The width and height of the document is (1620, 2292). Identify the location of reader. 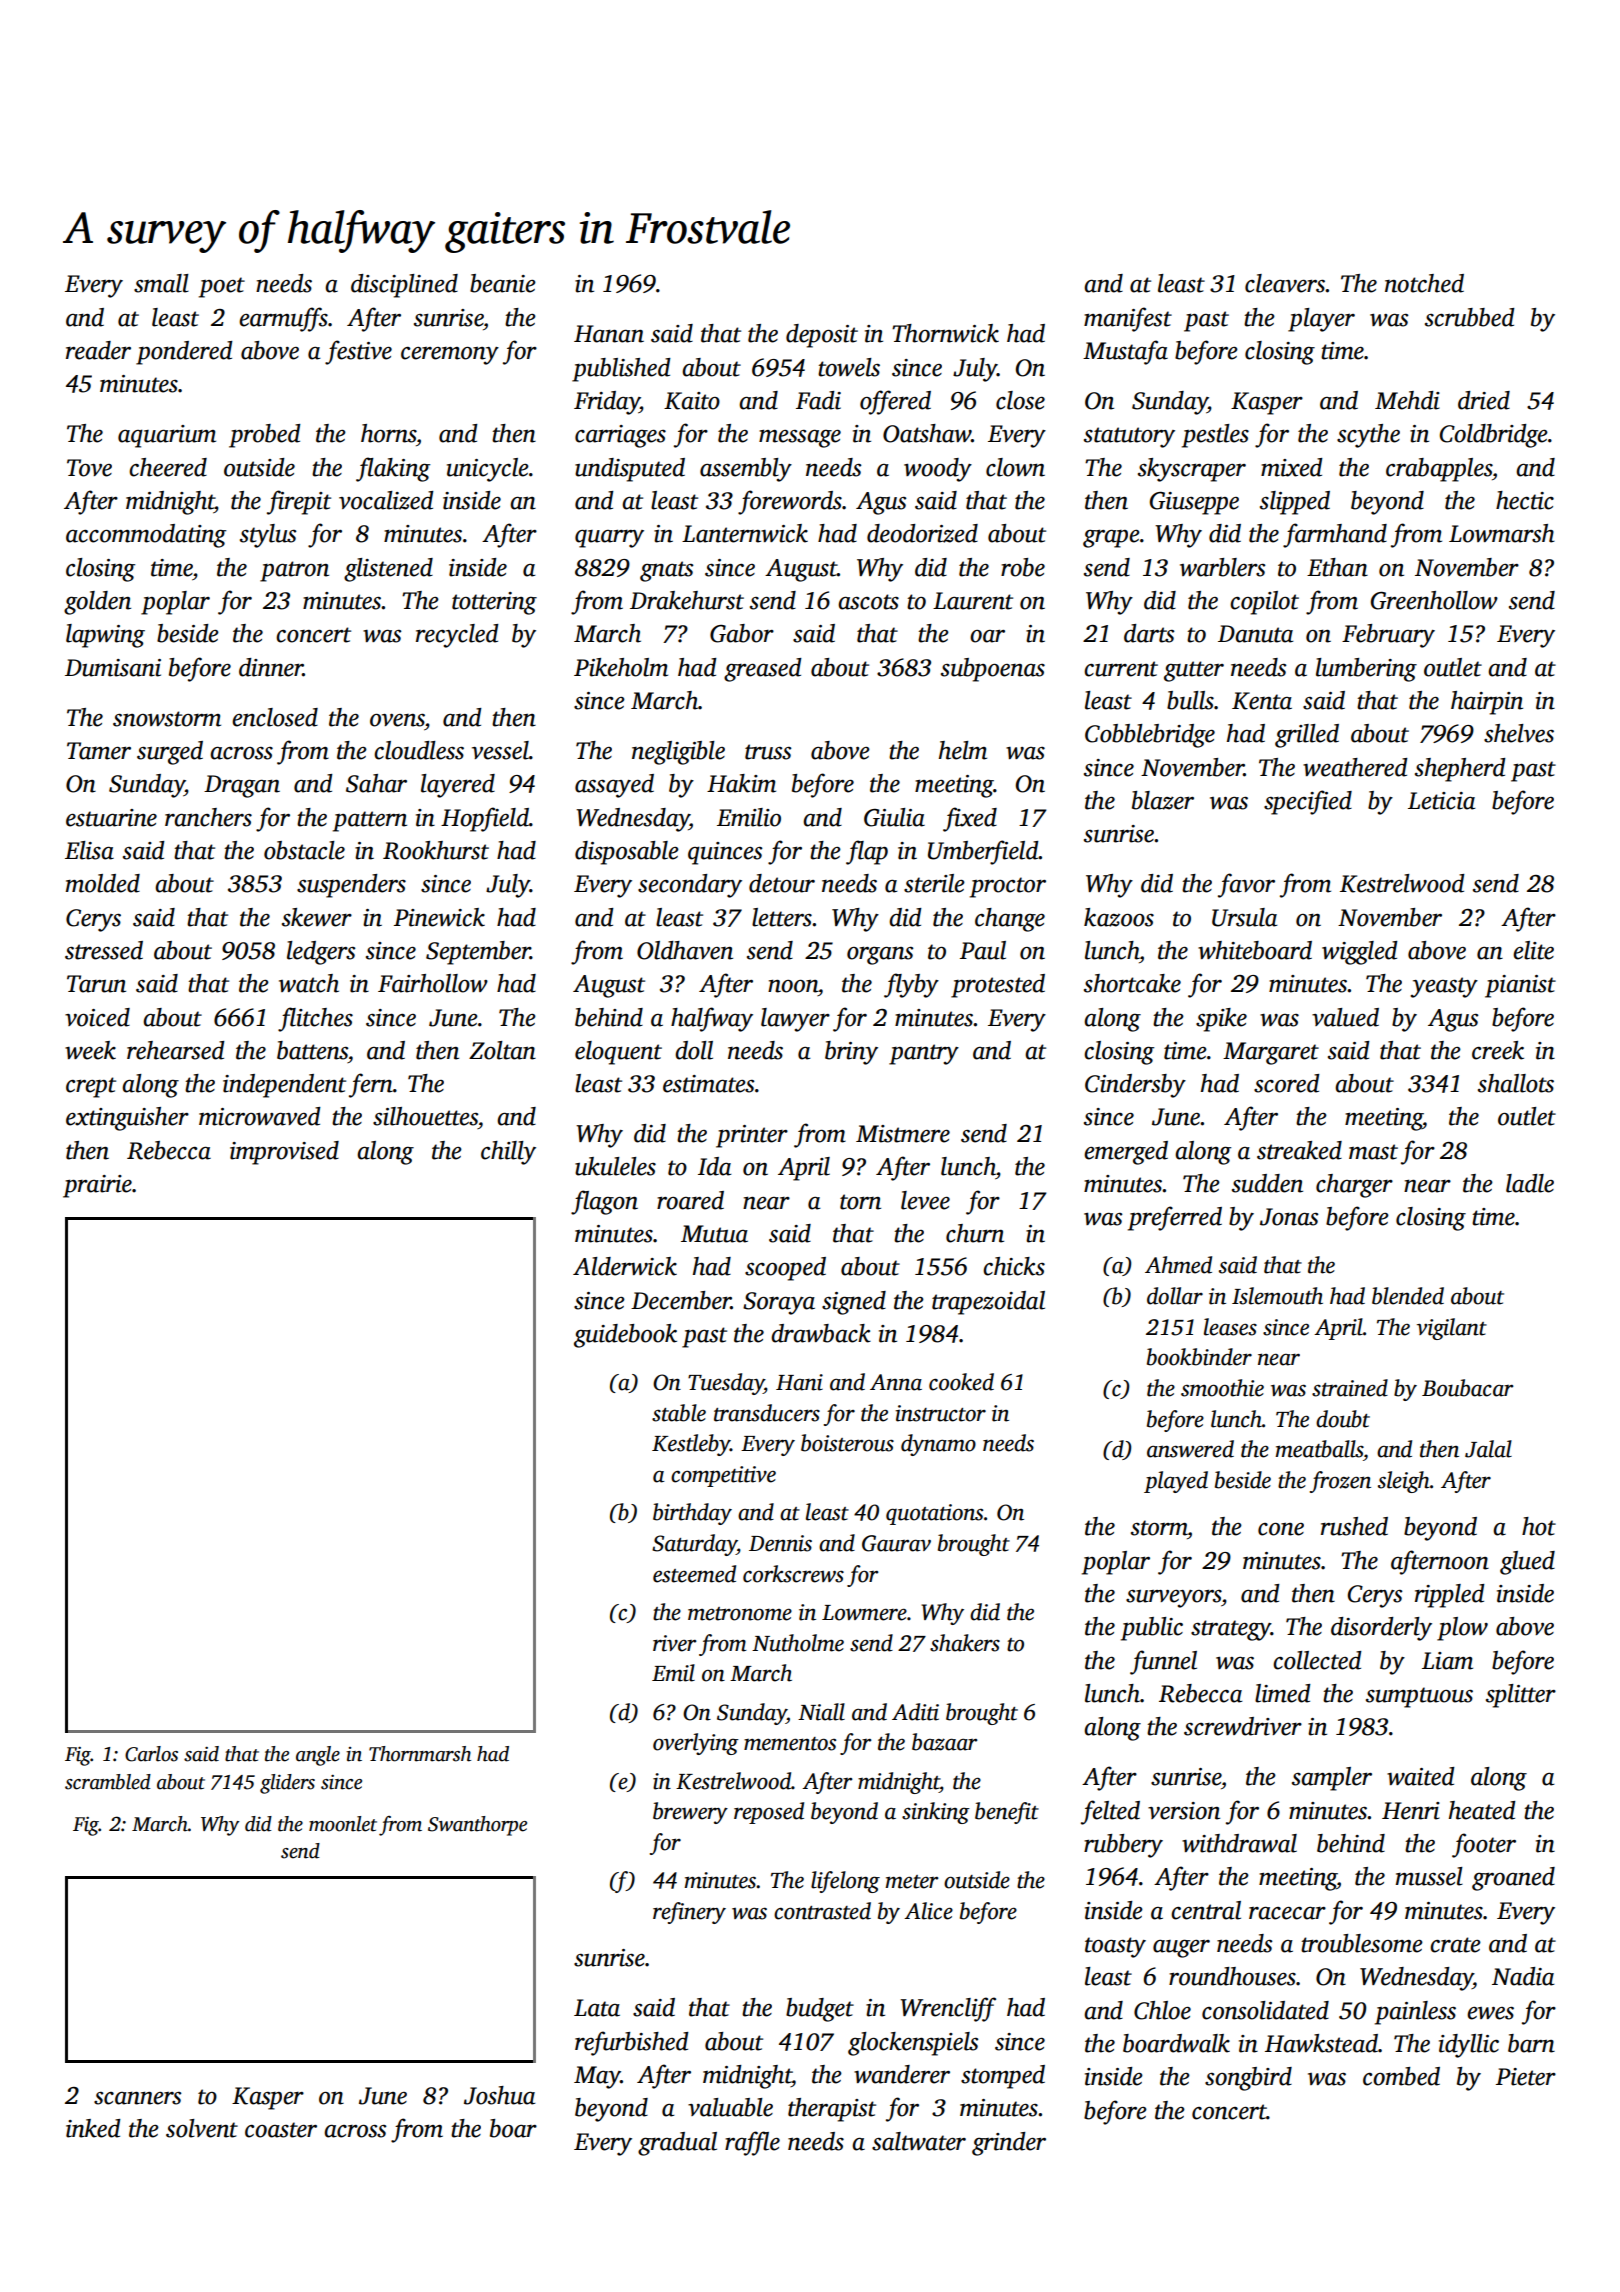
(98, 350).
